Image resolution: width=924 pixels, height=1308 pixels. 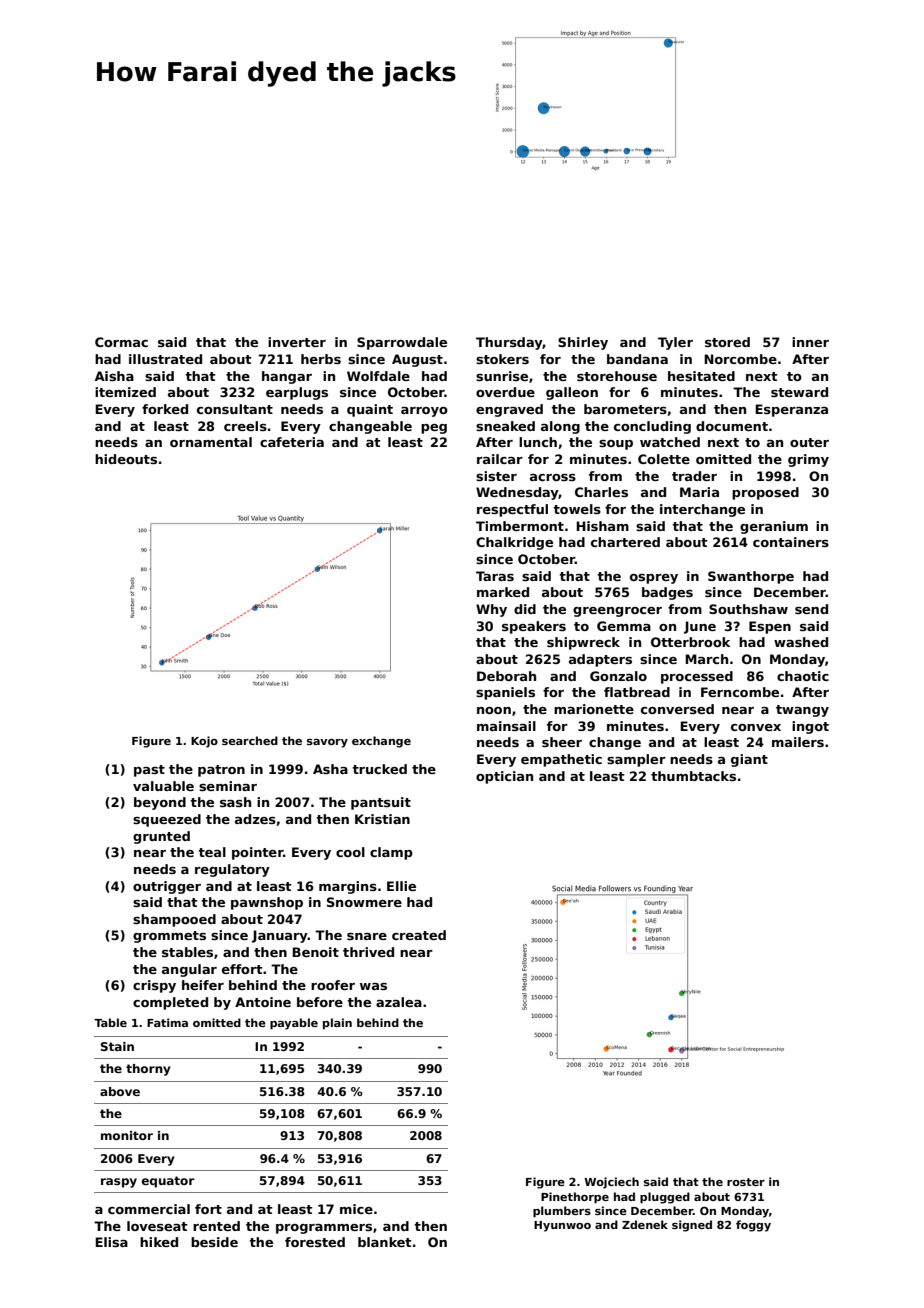 I want to click on containers, so click(x=791, y=542).
